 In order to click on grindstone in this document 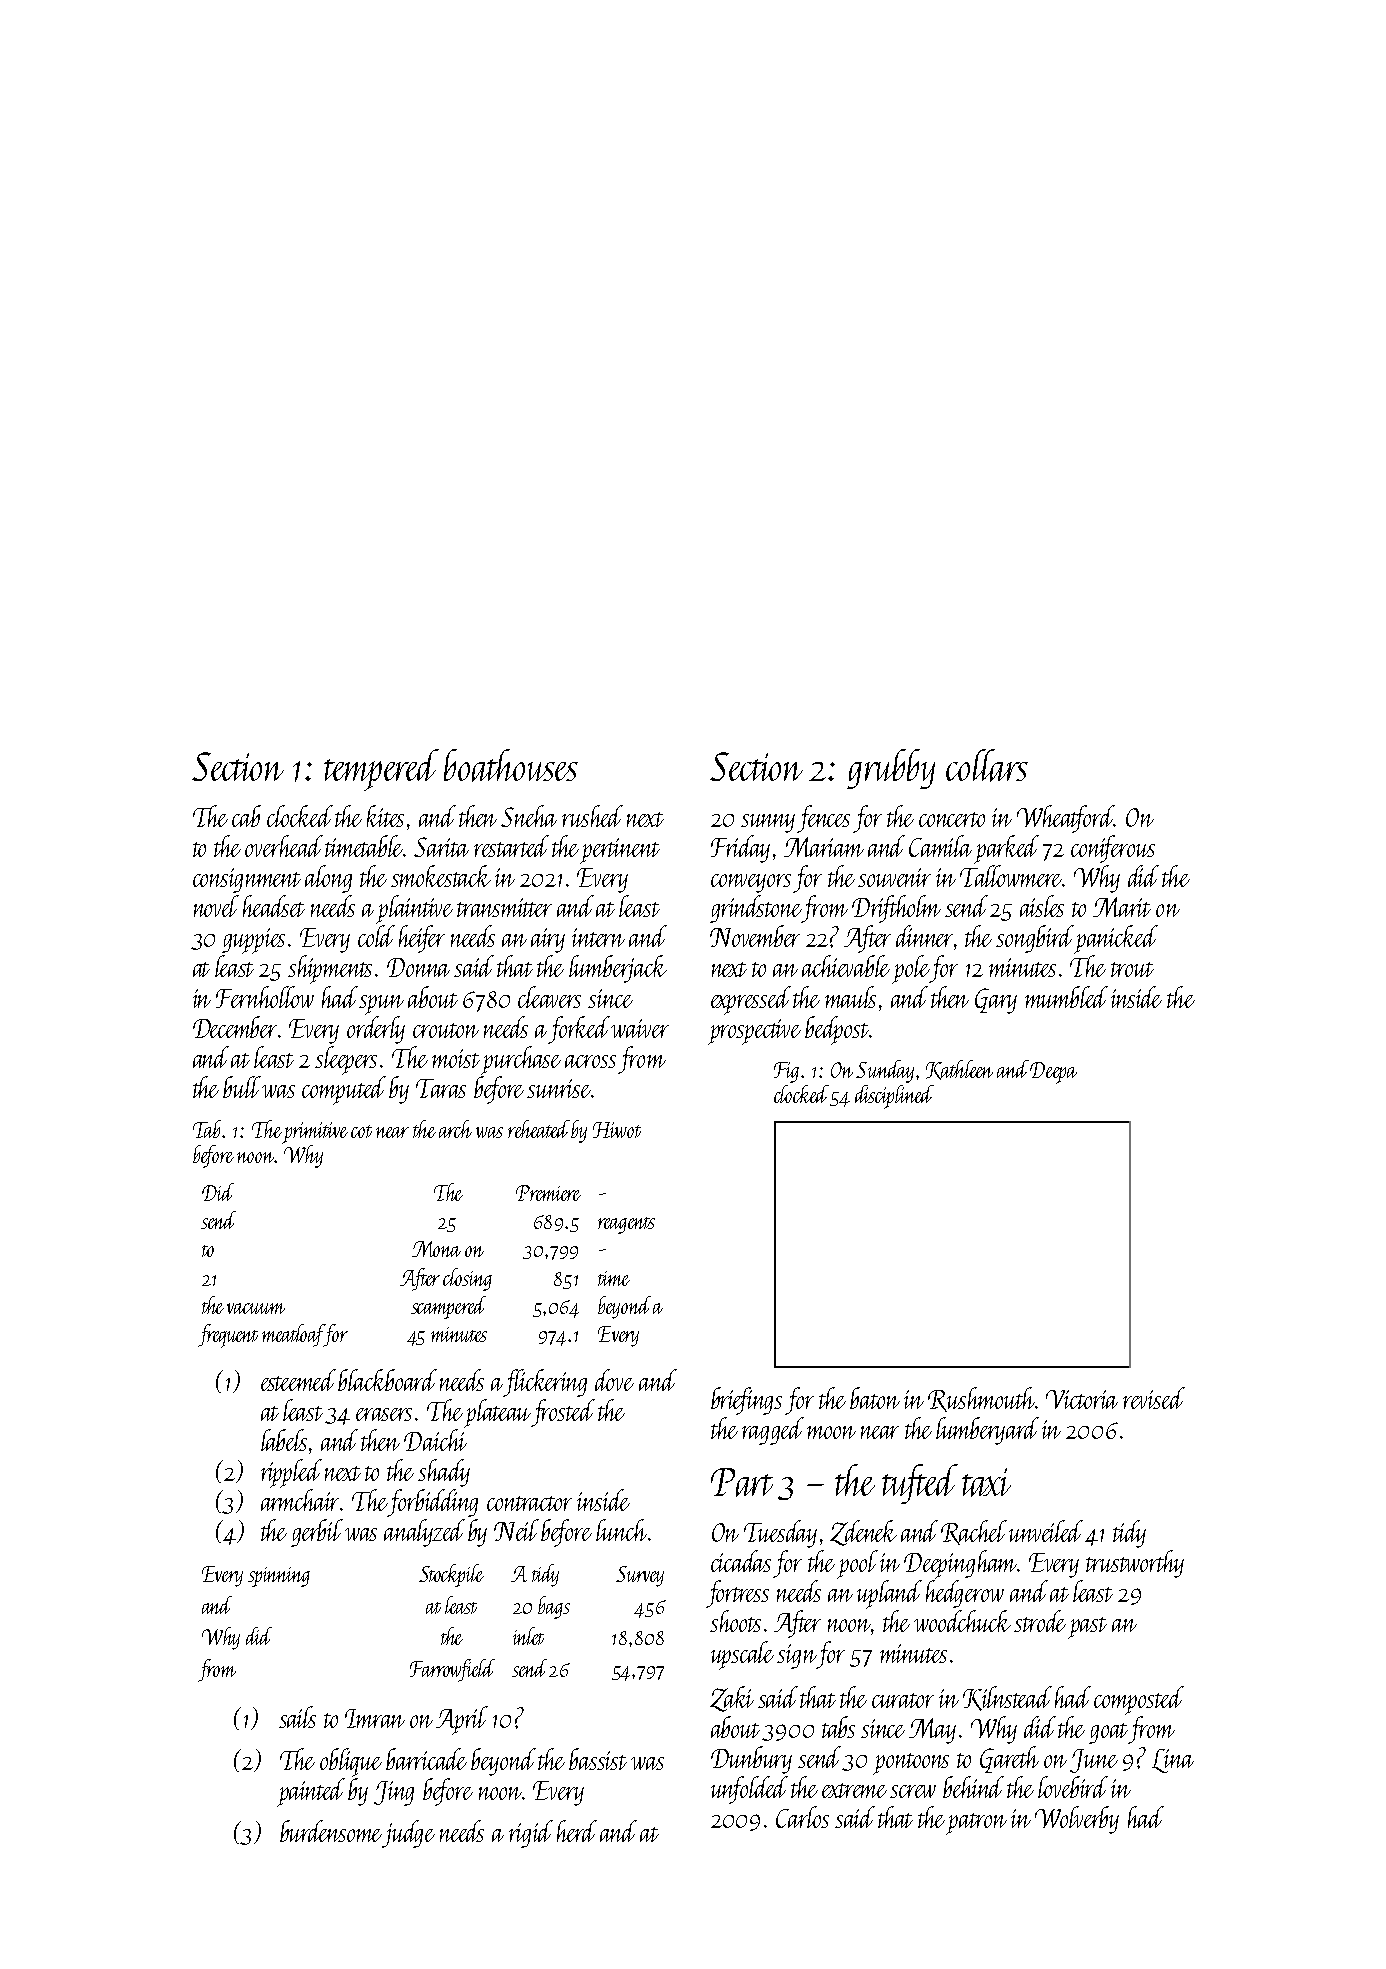, I will do `click(756, 909)`.
